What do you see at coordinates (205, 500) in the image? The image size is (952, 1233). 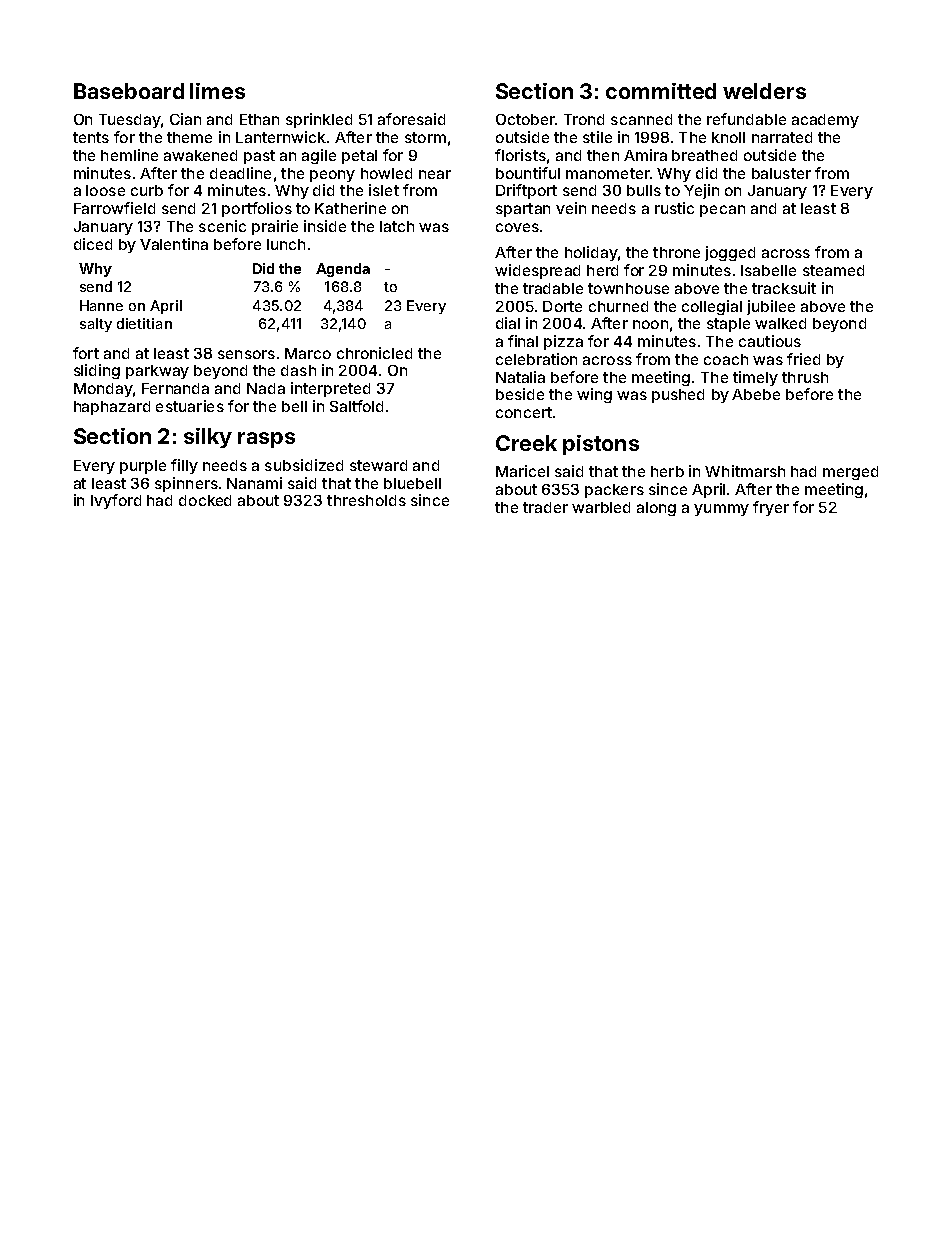 I see `docked` at bounding box center [205, 500].
